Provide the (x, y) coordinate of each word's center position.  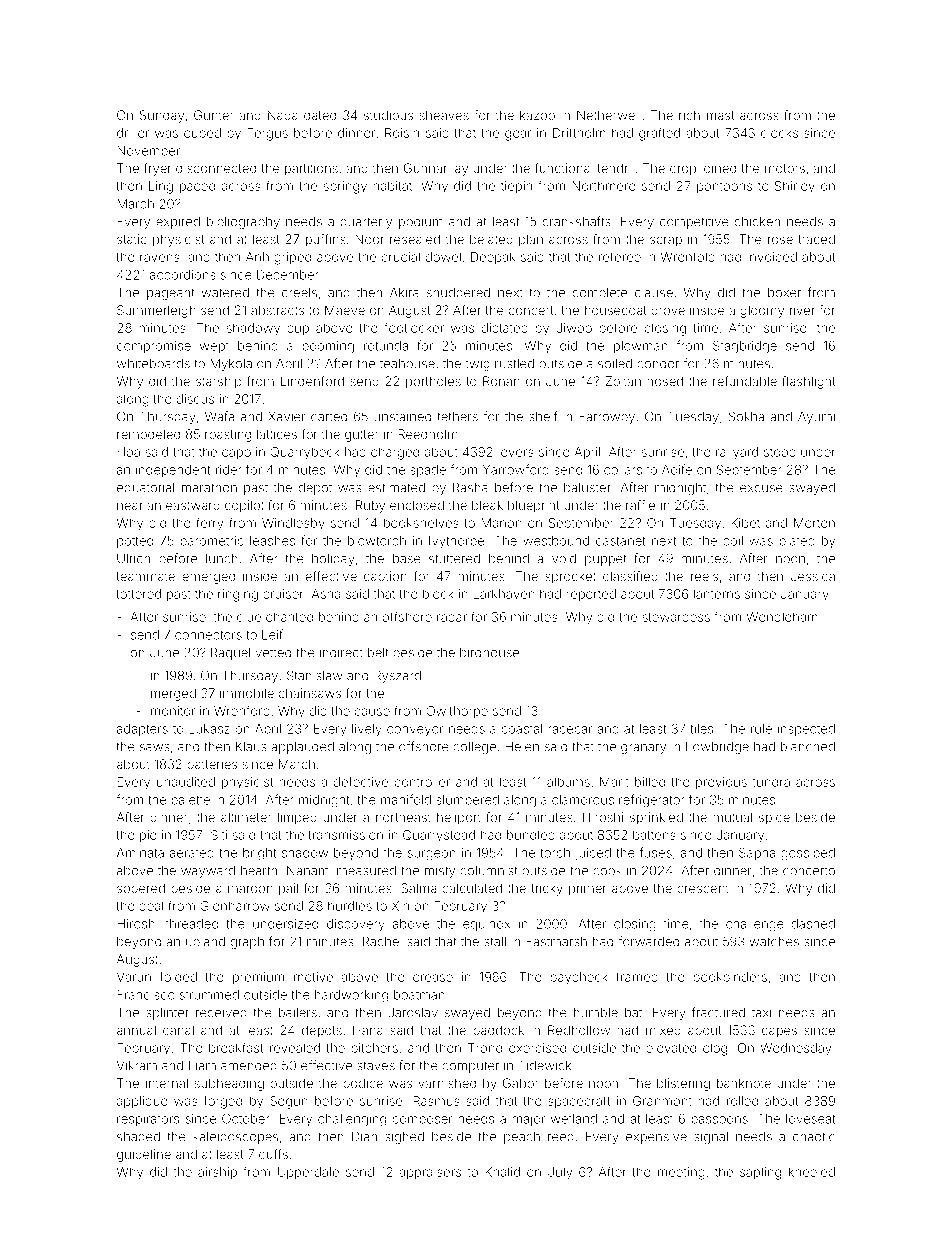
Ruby (370, 506)
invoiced (772, 257)
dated (320, 115)
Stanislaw (315, 675)
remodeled (148, 434)
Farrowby (607, 417)
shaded (138, 1137)
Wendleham (782, 617)
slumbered (467, 800)
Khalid (502, 1172)
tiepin (516, 187)
